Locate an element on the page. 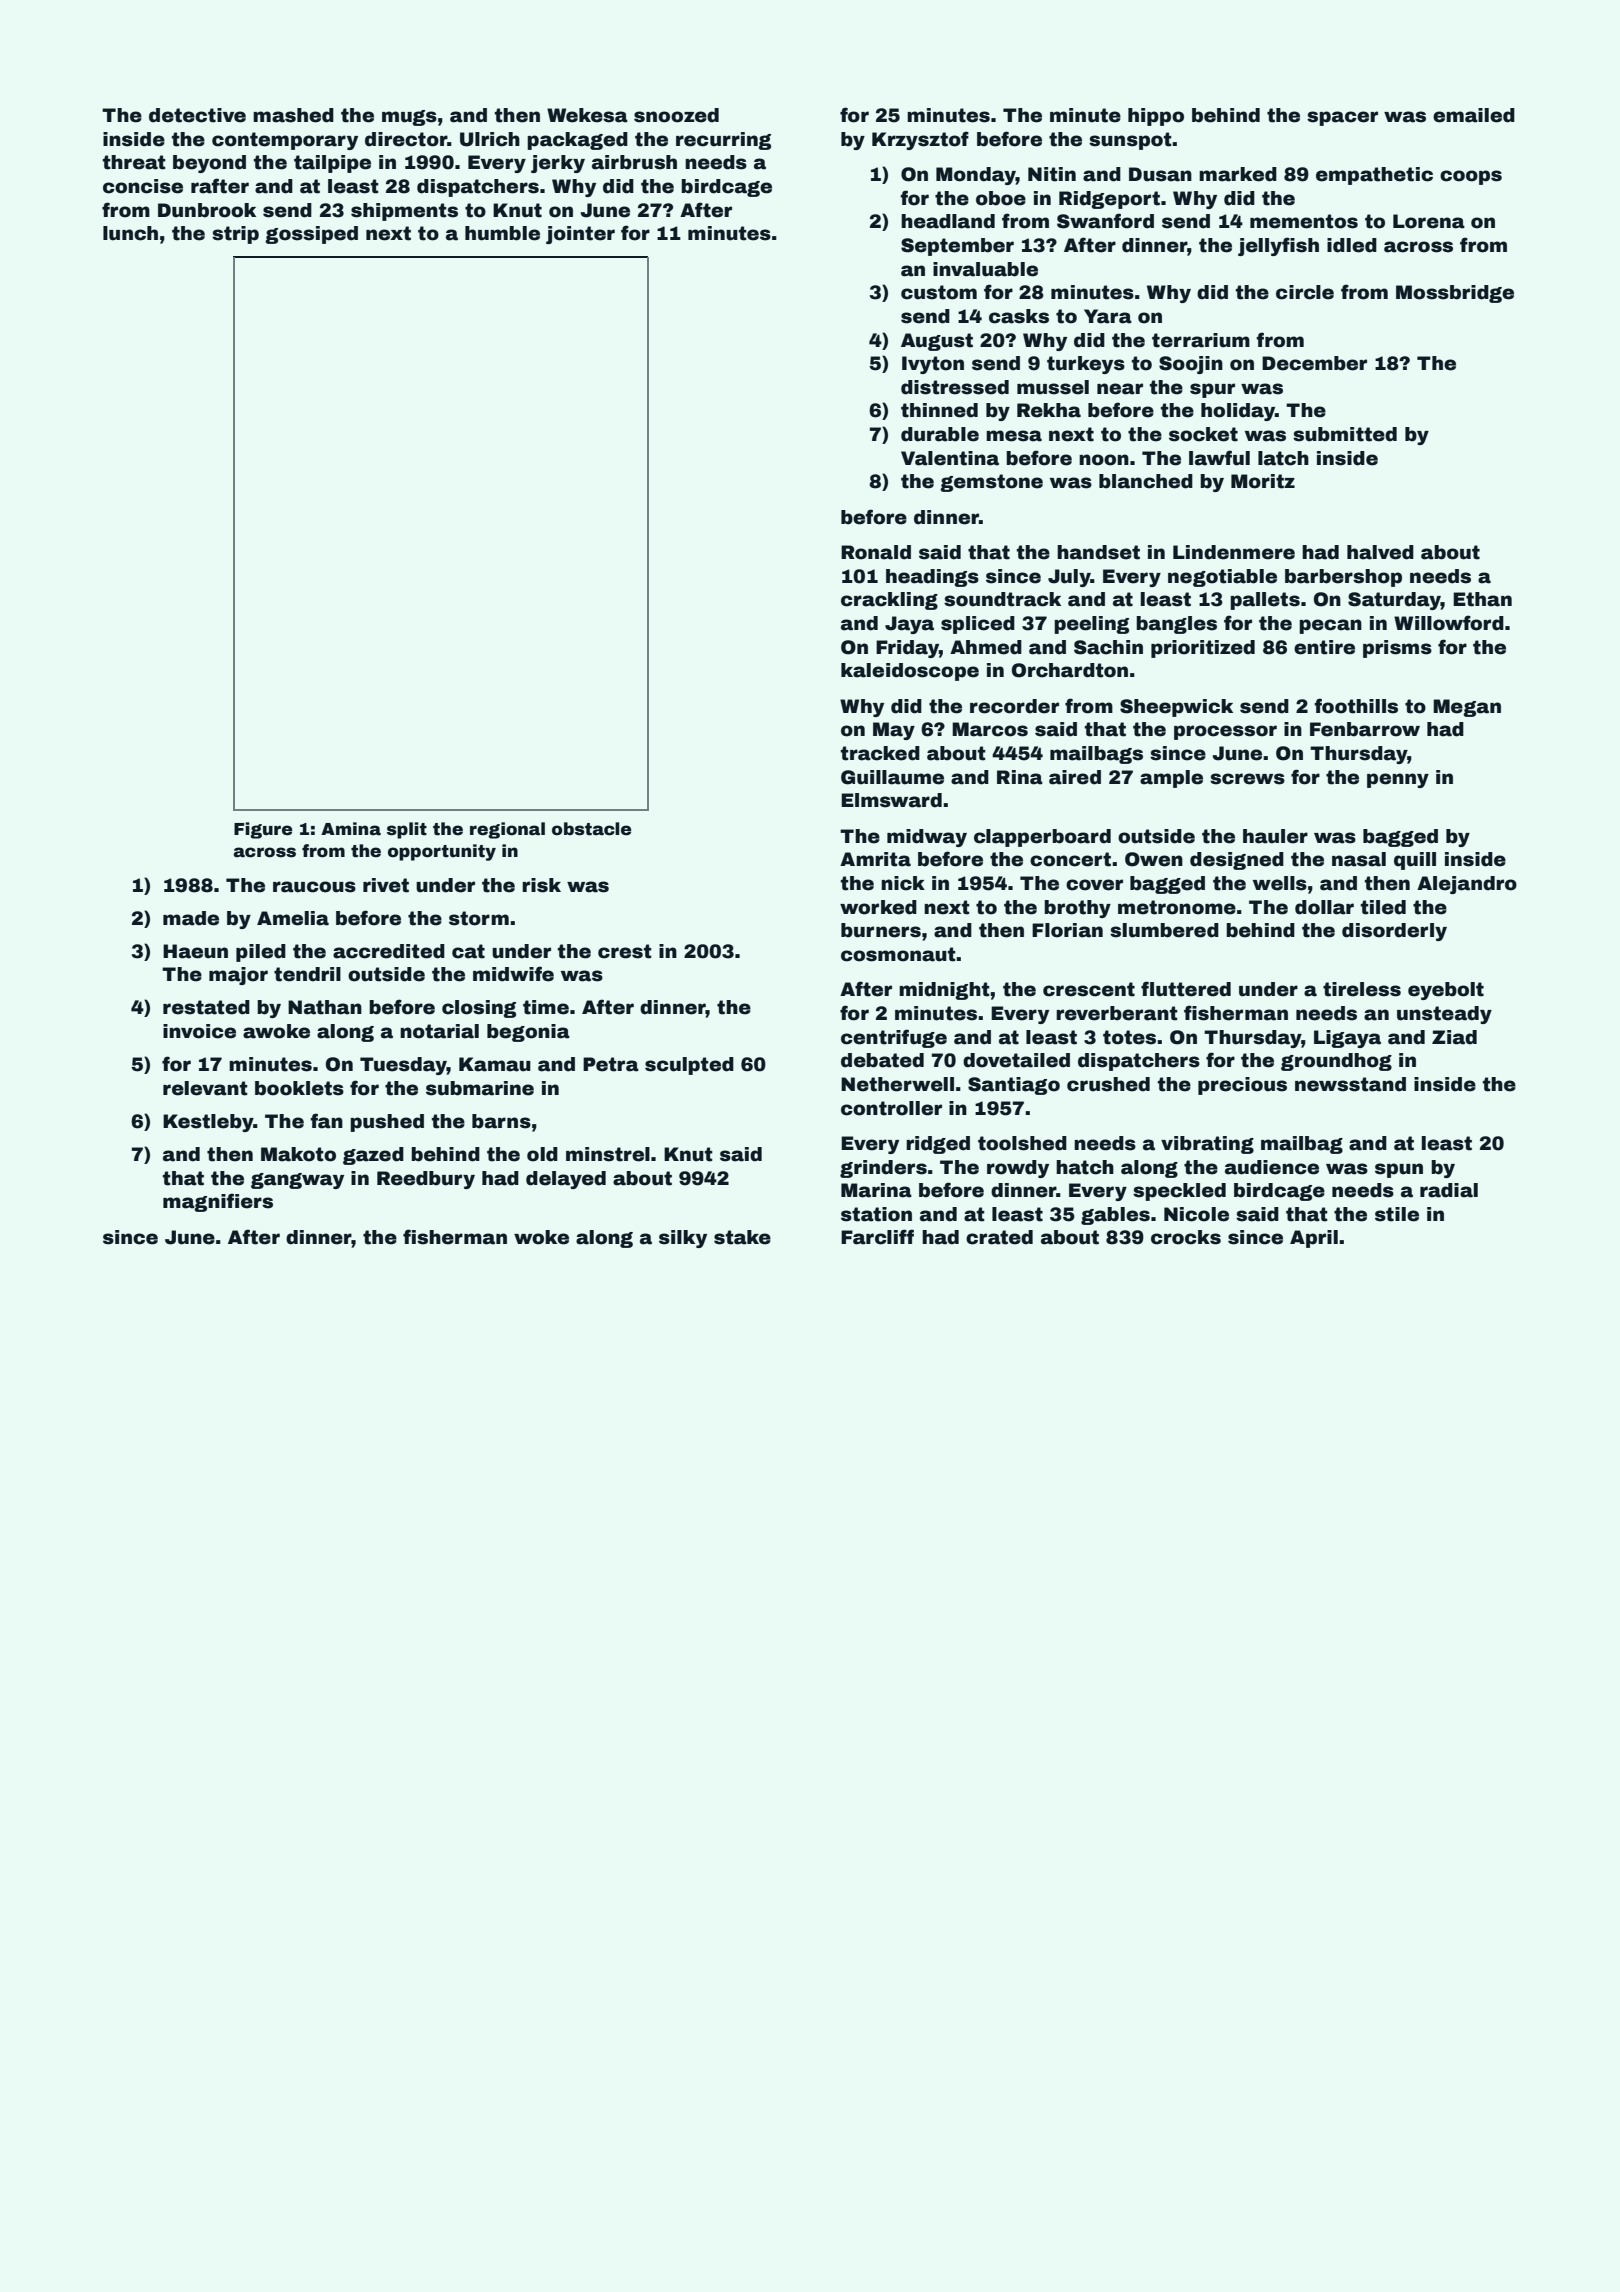  lunch is located at coordinates (130, 233).
